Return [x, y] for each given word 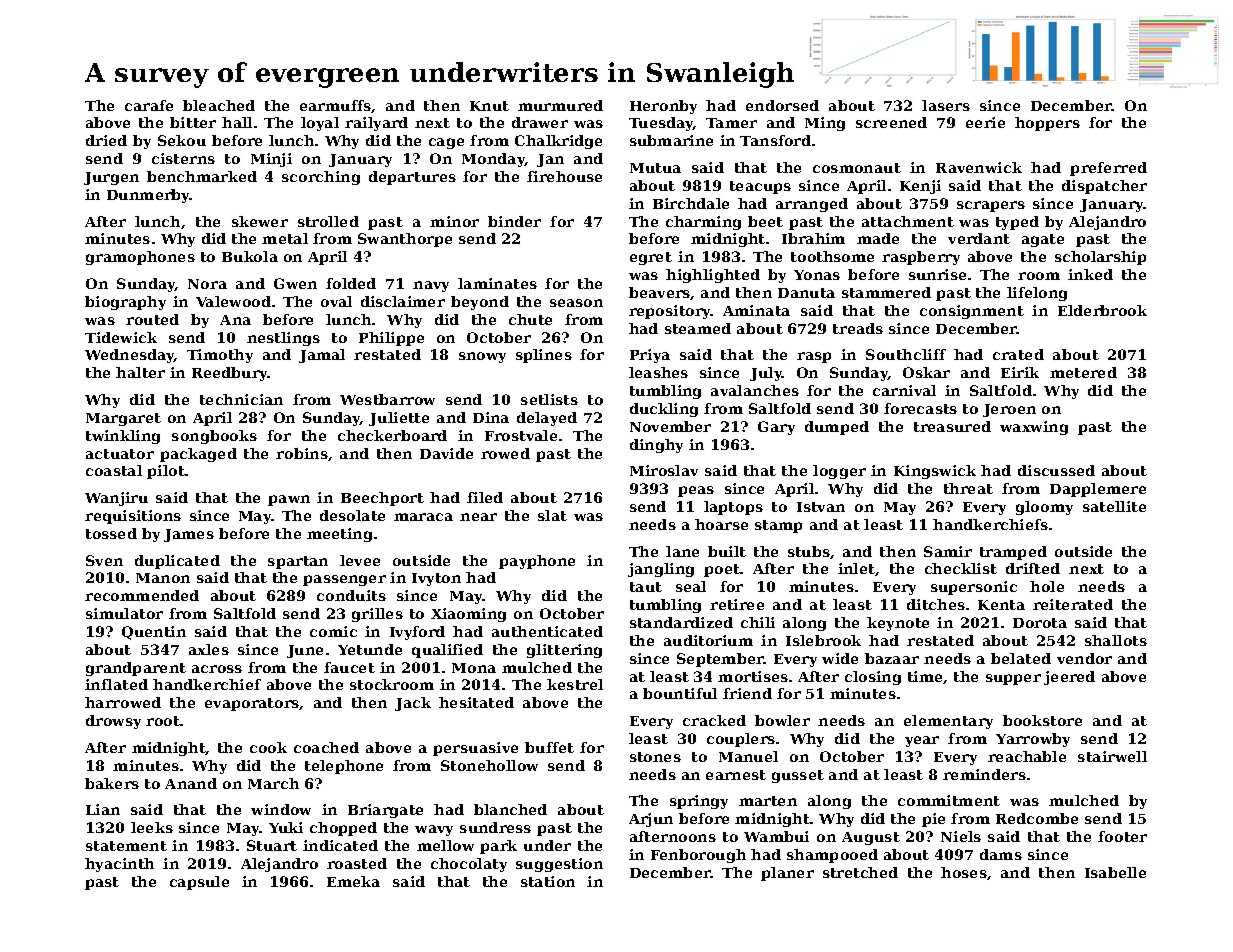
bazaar [892, 658]
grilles [377, 615]
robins [302, 453]
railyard [376, 124]
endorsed [782, 105]
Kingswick [935, 472]
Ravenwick [979, 167]
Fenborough [698, 856]
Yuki [286, 827]
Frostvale [521, 435]
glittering [564, 651]
